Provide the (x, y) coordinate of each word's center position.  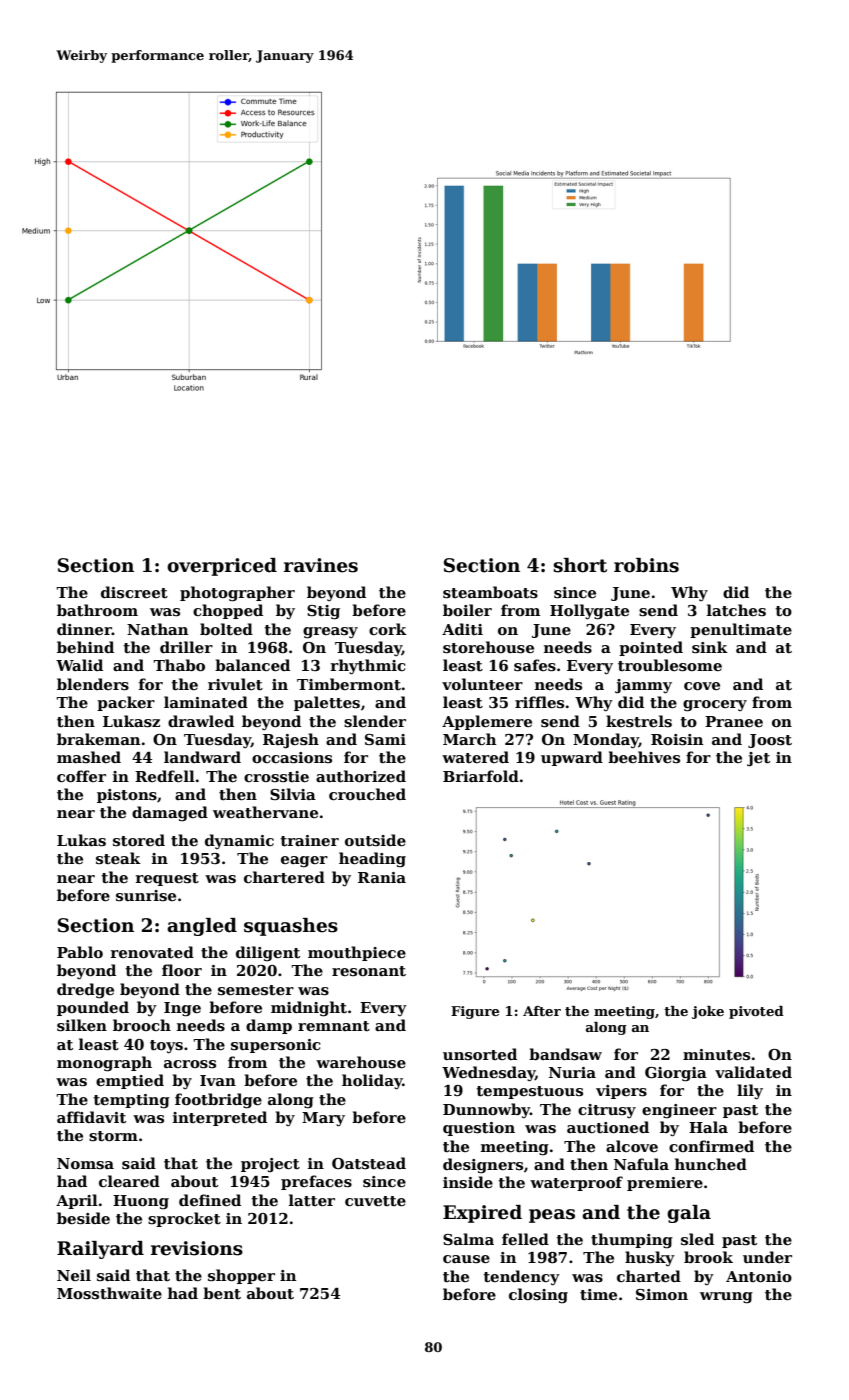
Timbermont (349, 684)
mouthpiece (357, 953)
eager (304, 862)
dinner (84, 629)
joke (708, 1012)
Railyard (100, 1250)
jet (758, 759)
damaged (170, 814)
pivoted (756, 1012)
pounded (93, 1008)
